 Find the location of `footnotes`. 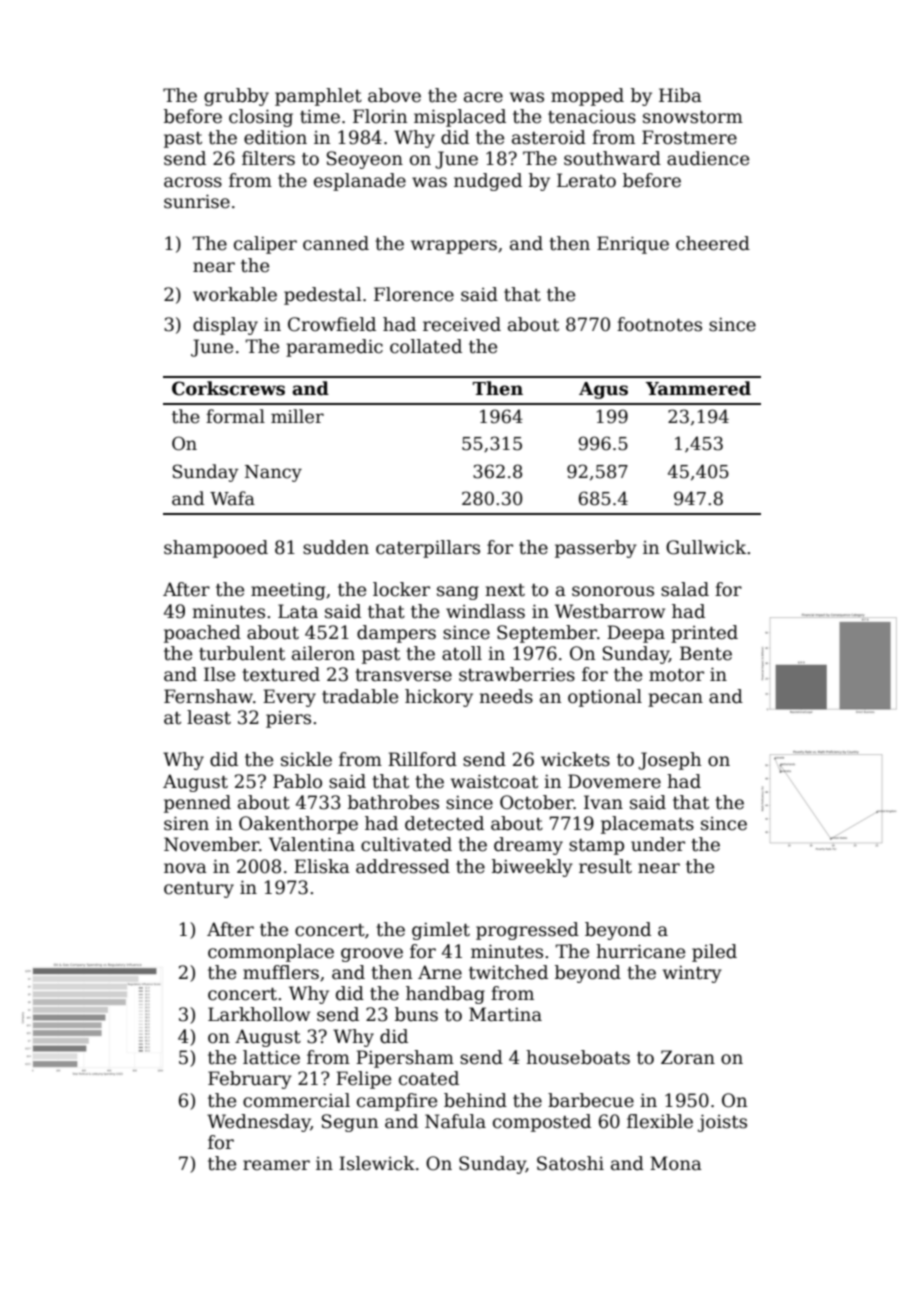

footnotes is located at coordinates (659, 324).
